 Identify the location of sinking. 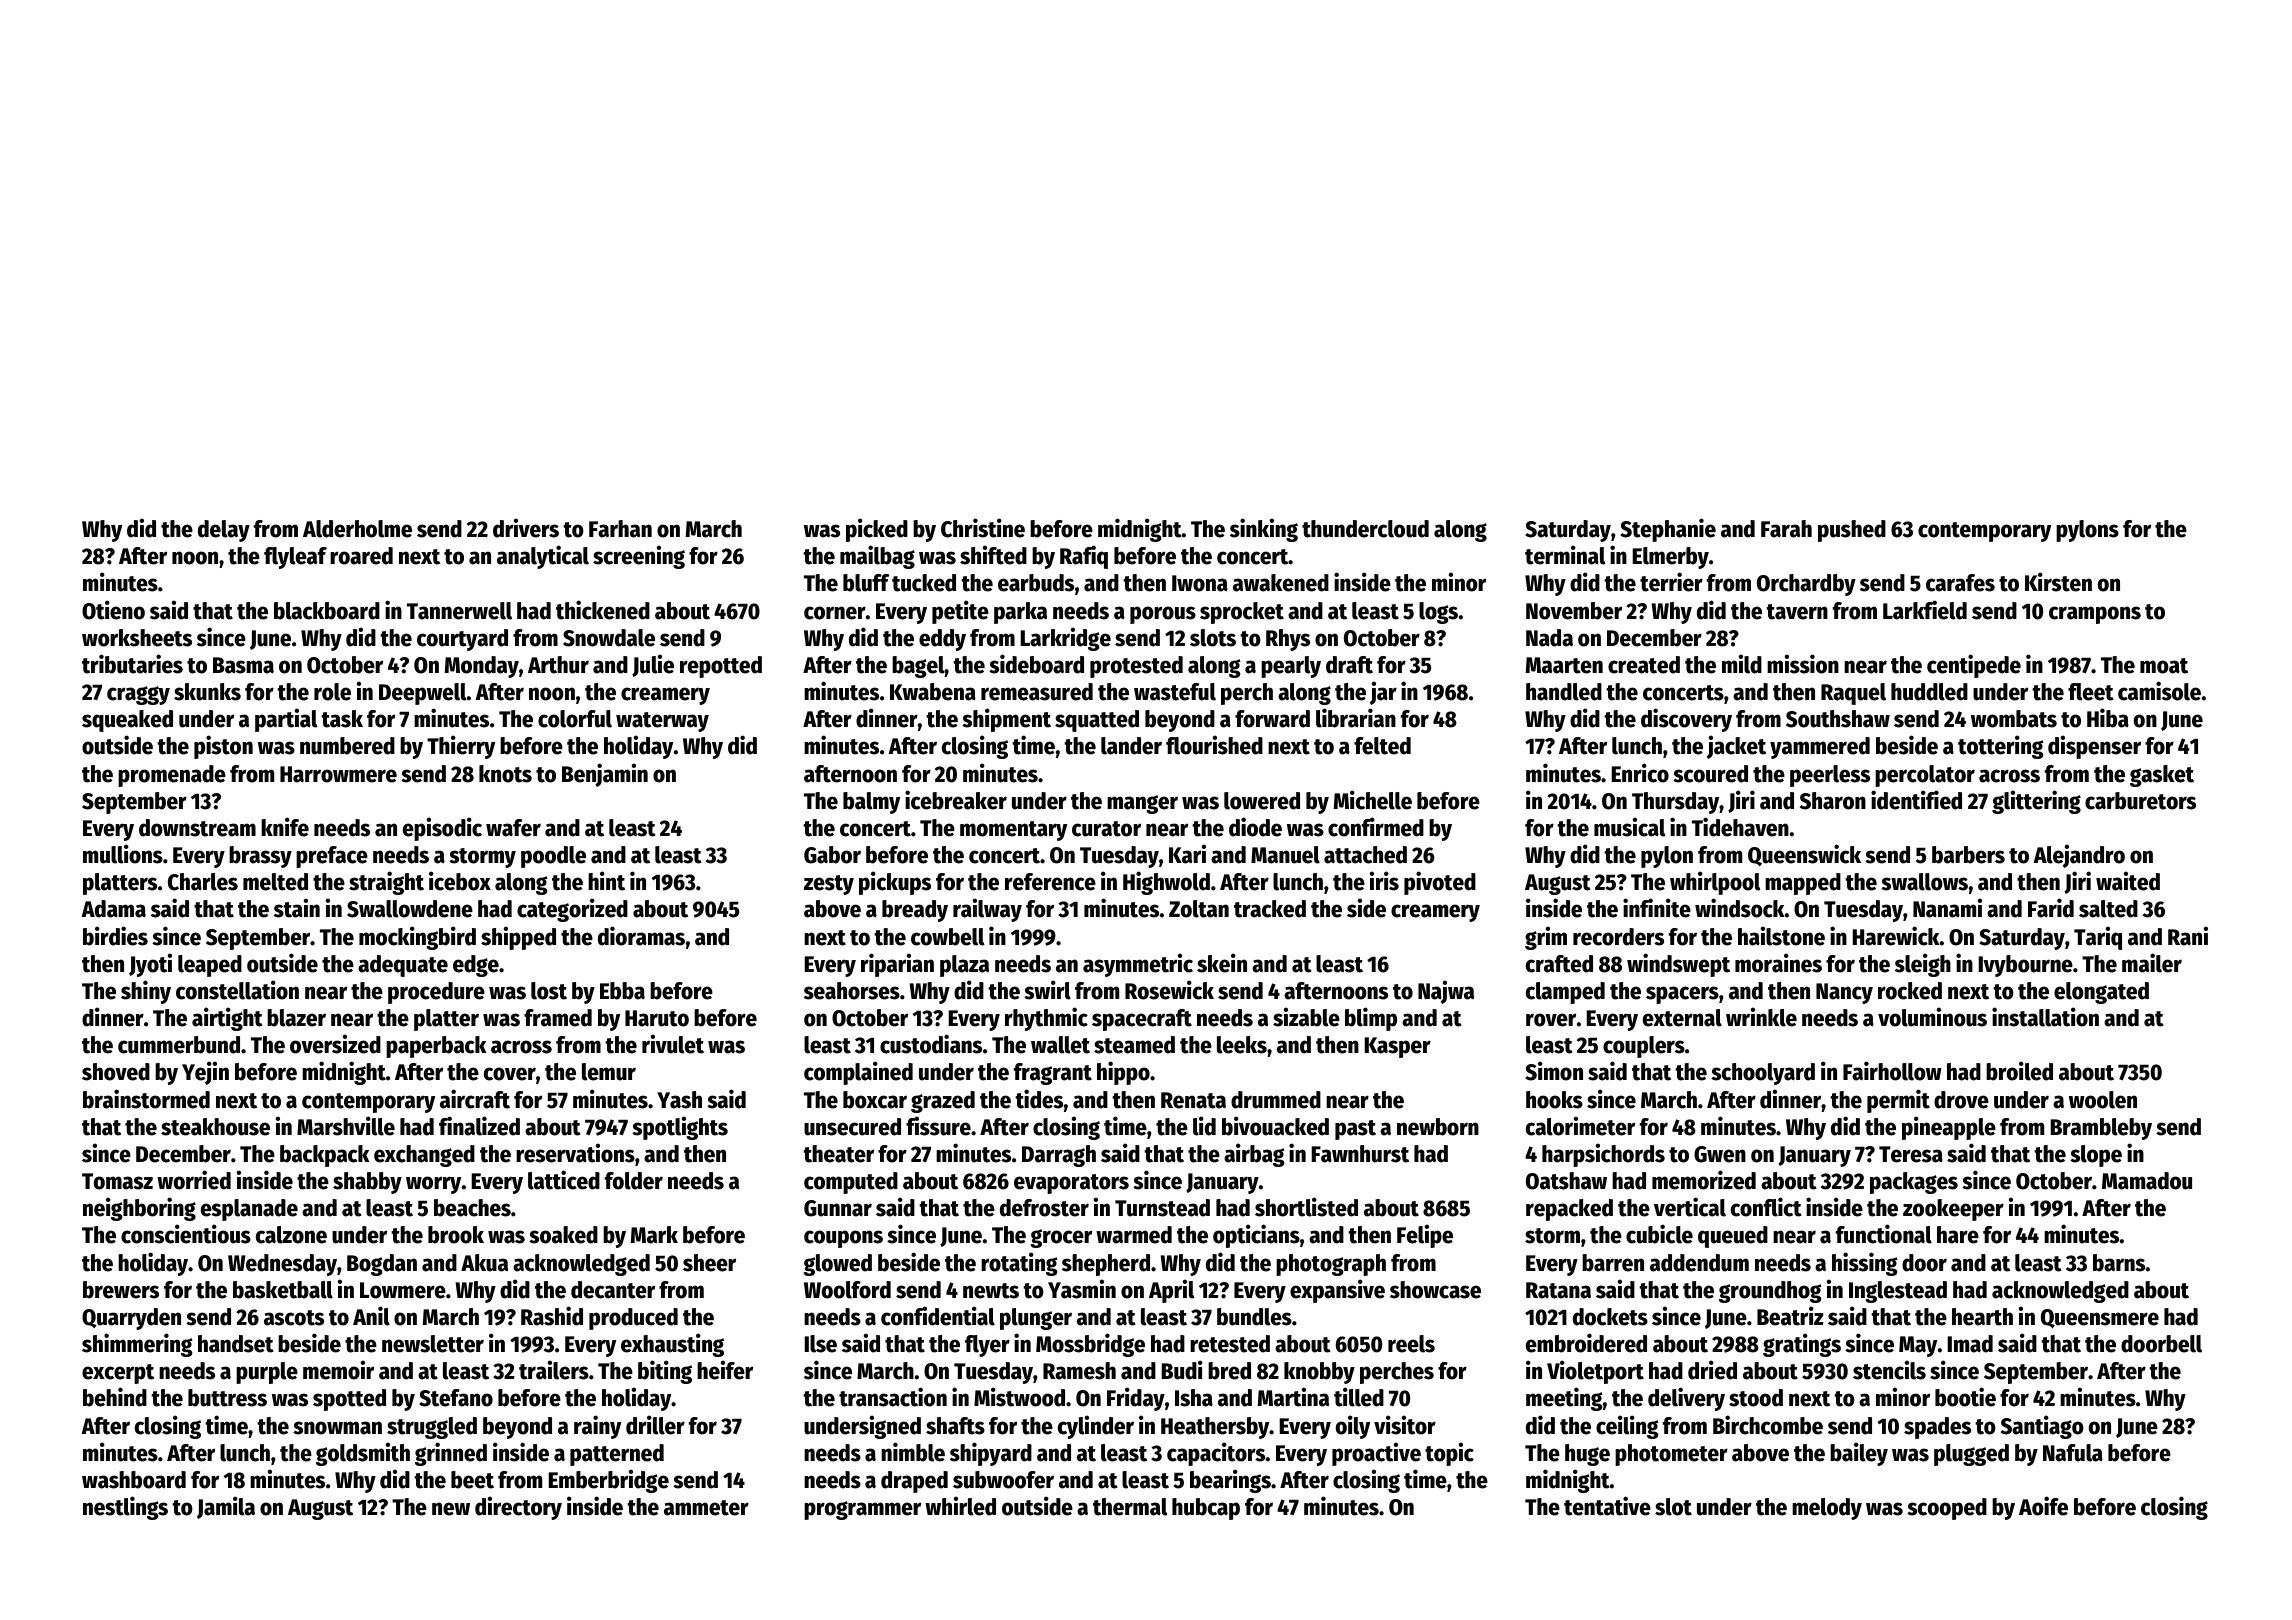
(1264, 530).
